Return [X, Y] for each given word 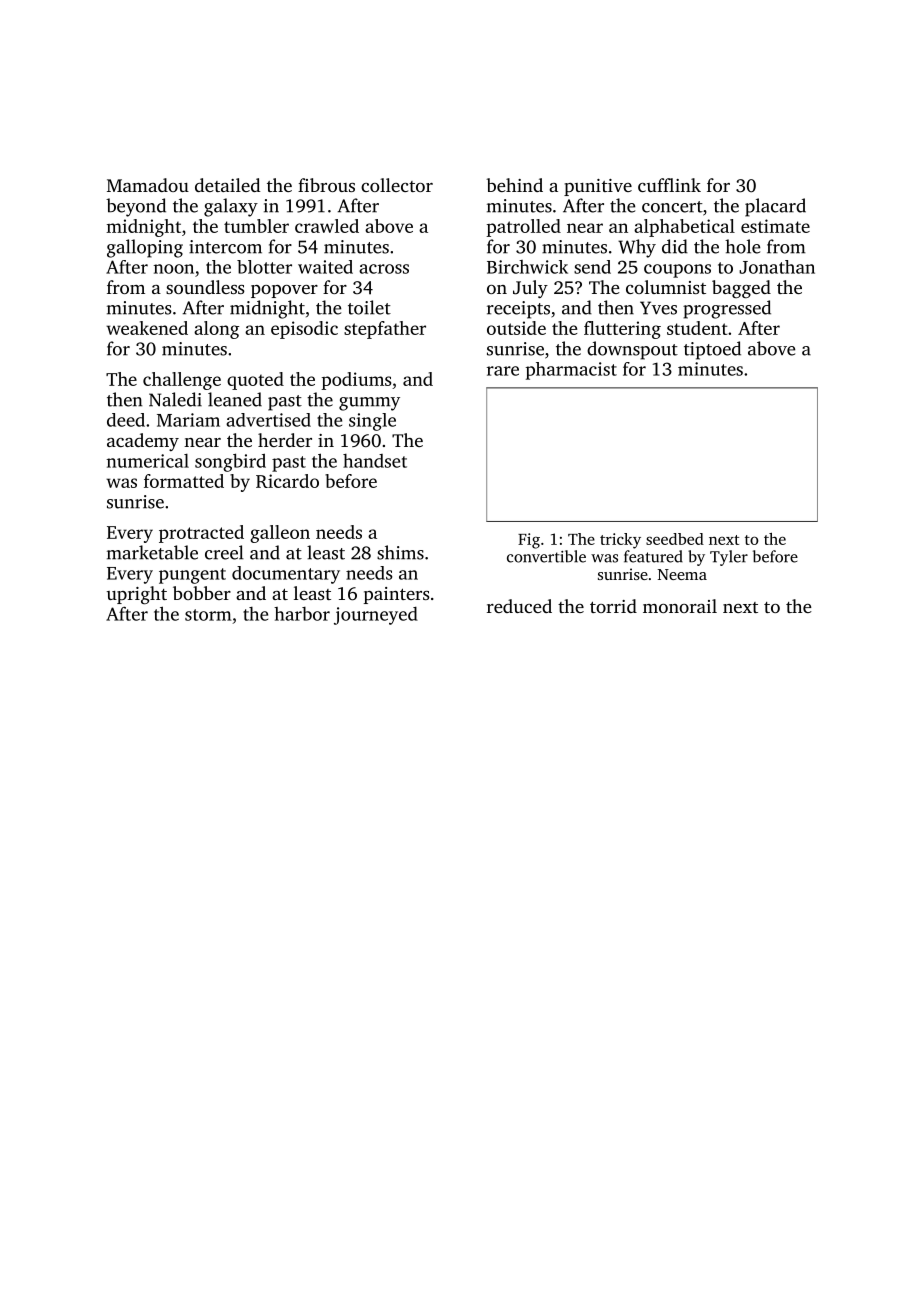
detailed [227, 185]
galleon [280, 534]
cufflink [669, 185]
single [372, 422]
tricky [620, 541]
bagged [741, 289]
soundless [205, 287]
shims [400, 552]
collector [397, 185]
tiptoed [712, 350]
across [384, 269]
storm [208, 615]
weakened [147, 328]
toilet [369, 307]
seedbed [675, 539]
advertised [268, 420]
